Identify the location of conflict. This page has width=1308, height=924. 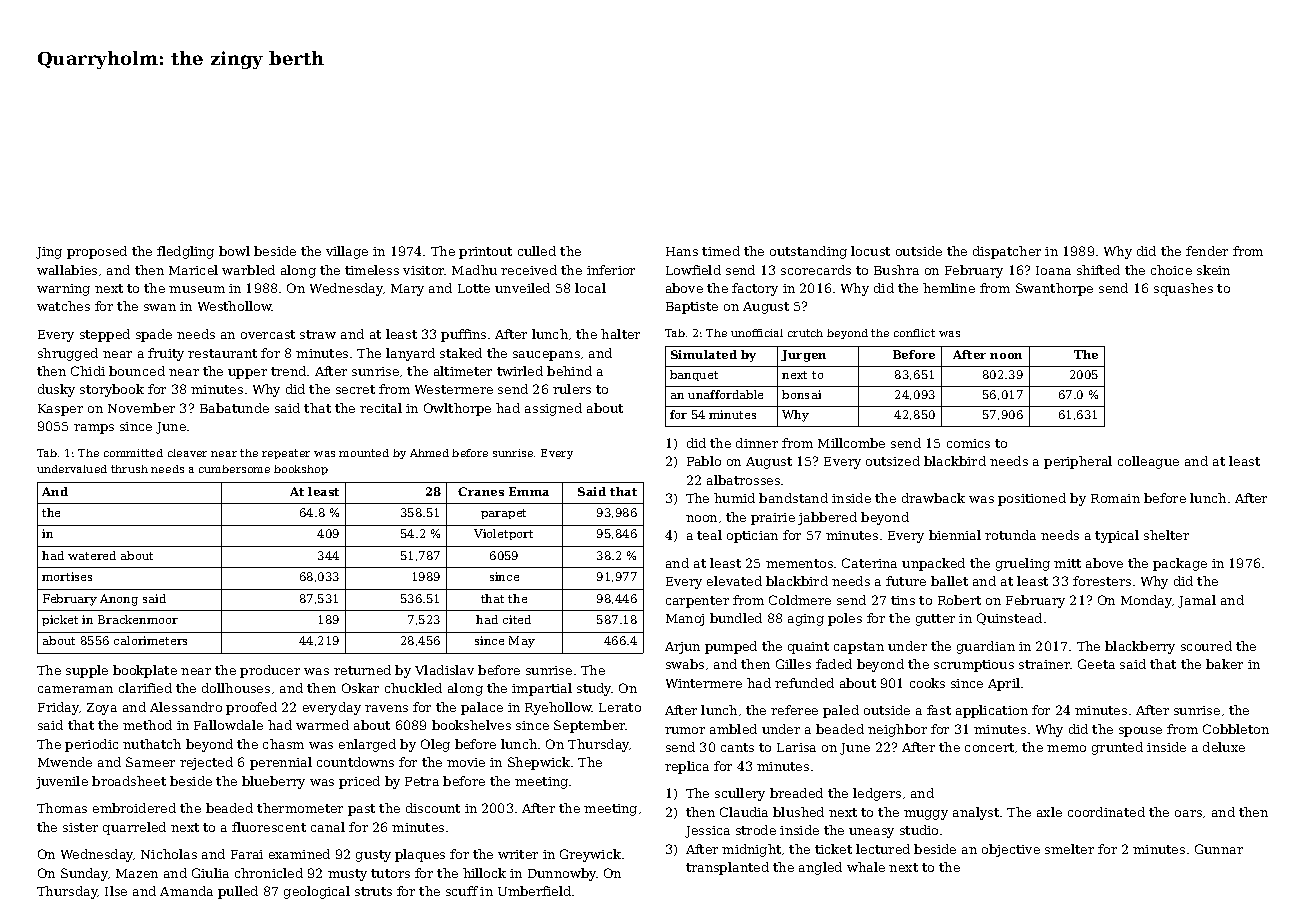
(914, 333).
